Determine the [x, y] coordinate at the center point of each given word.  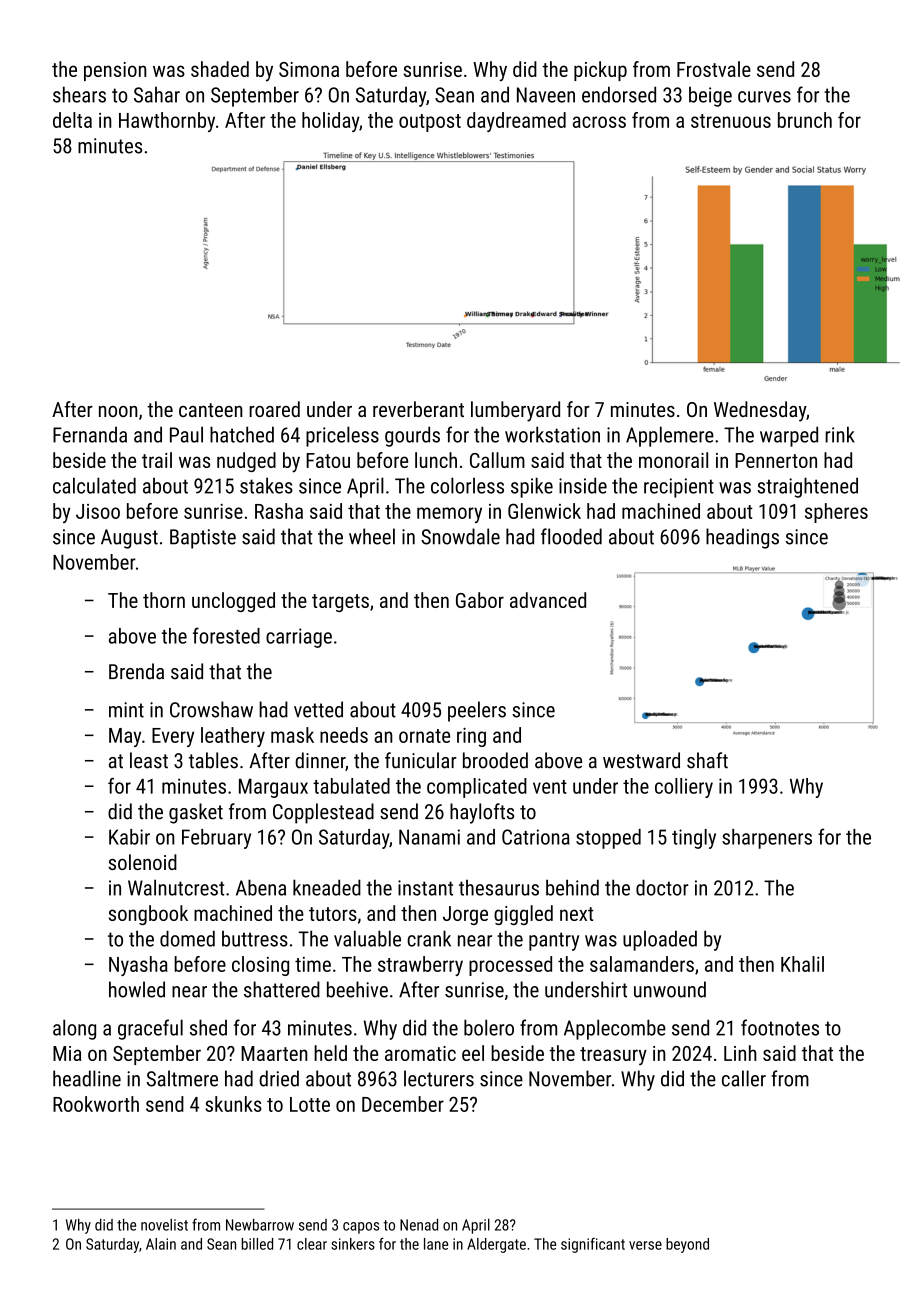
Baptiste [203, 539]
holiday [330, 122]
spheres [836, 513]
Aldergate [496, 1245]
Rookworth [96, 1104]
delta [72, 120]
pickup [600, 71]
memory [449, 515]
